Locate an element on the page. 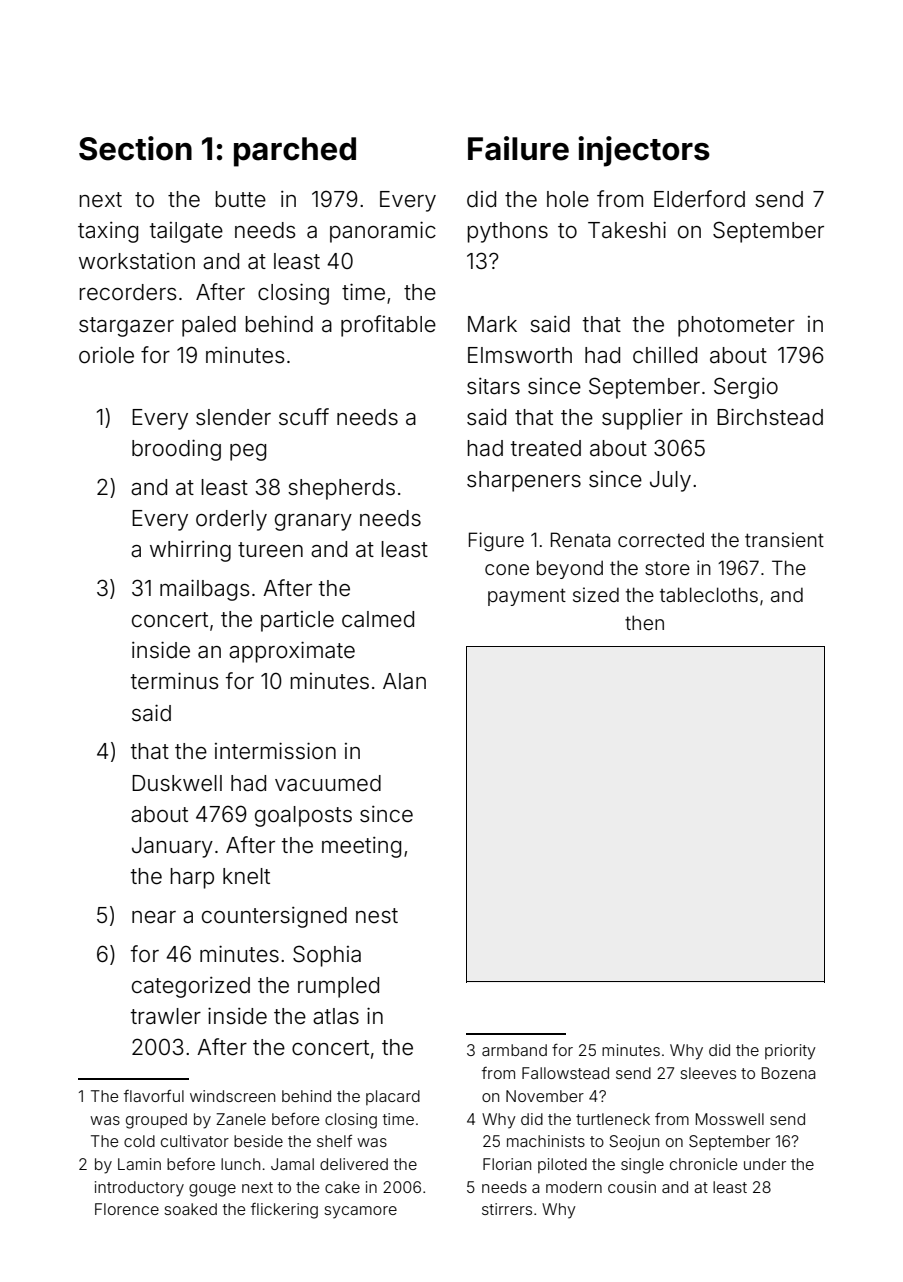  whirring is located at coordinates (190, 551).
